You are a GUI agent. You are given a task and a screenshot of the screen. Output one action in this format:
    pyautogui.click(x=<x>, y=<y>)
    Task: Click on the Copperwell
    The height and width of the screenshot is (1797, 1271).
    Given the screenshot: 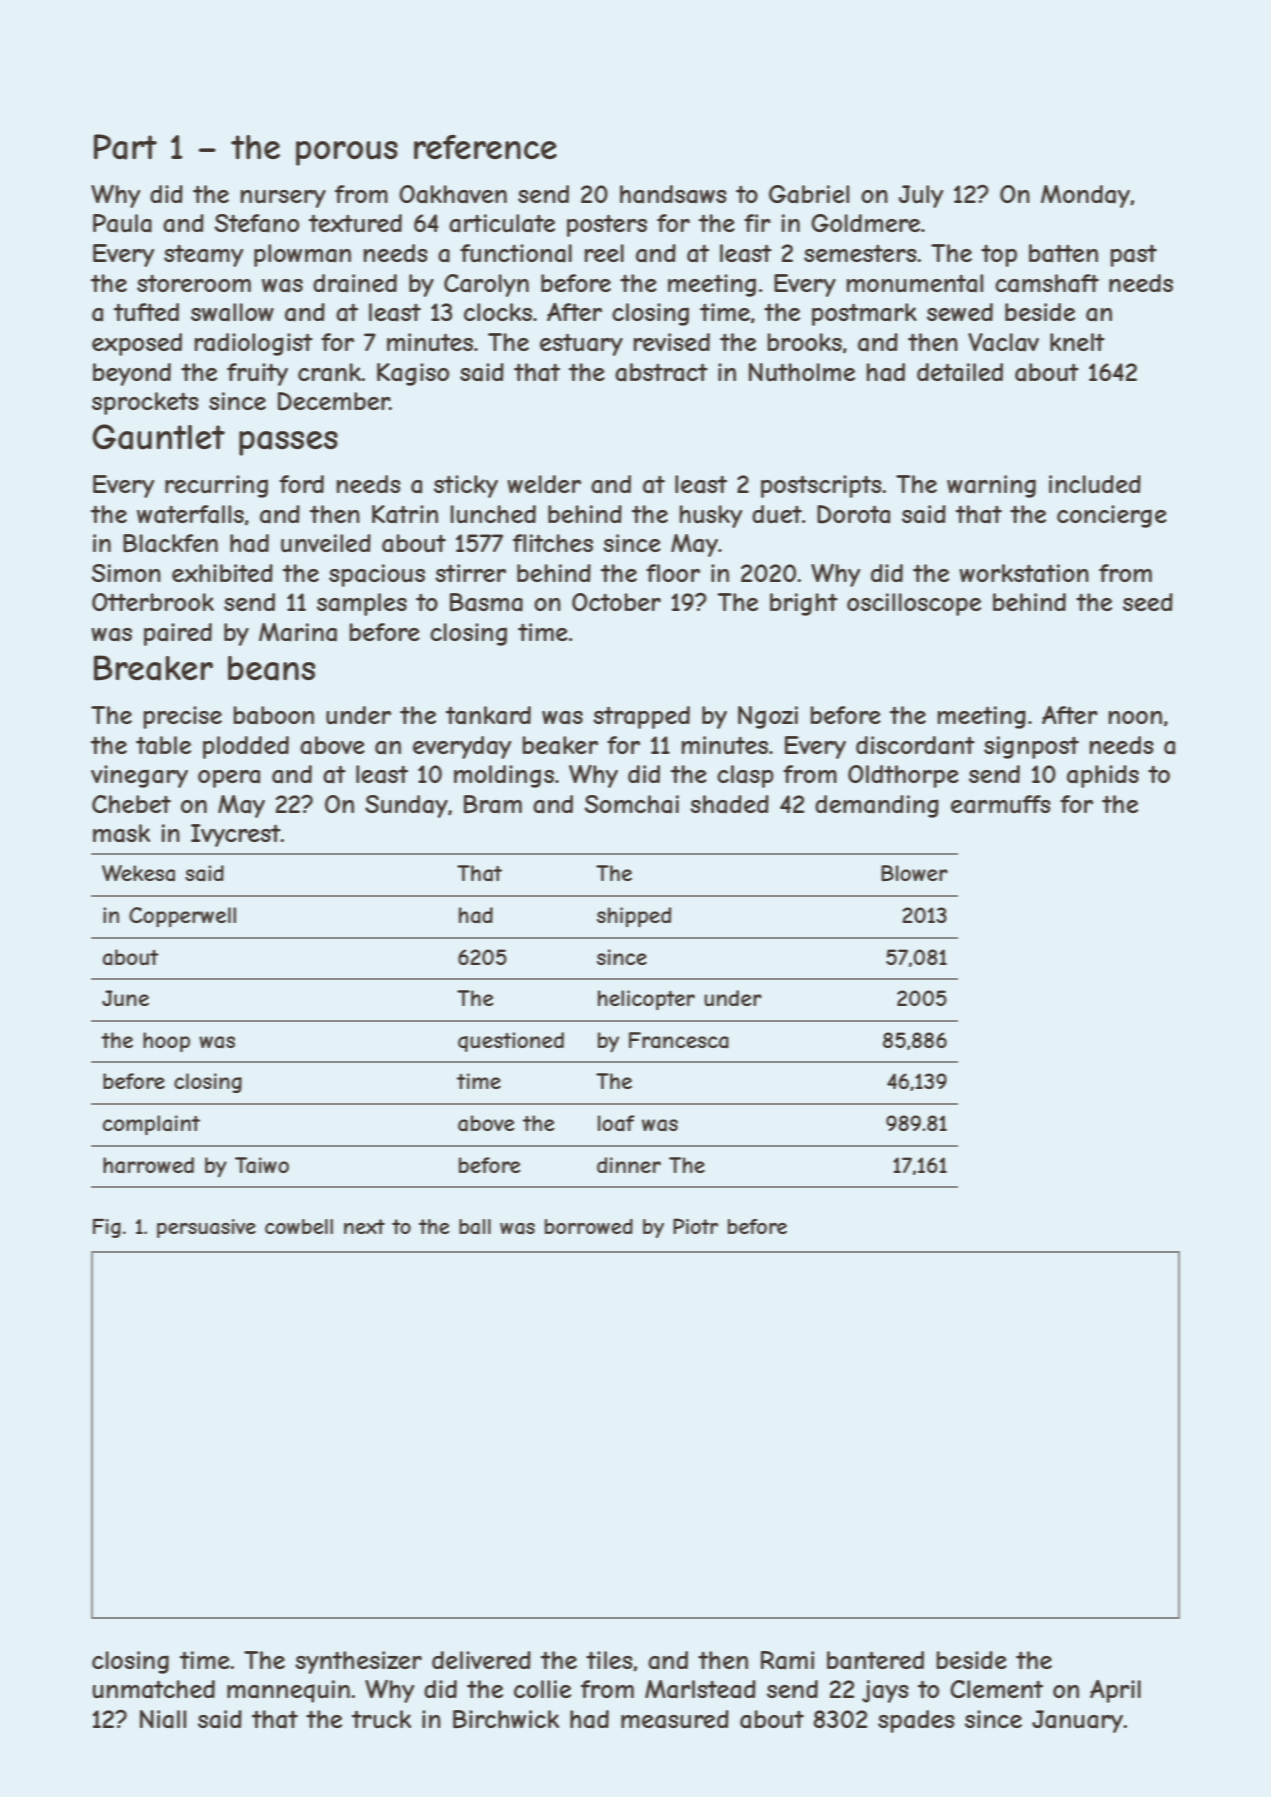 What is the action you would take?
    pyautogui.click(x=182, y=917)
